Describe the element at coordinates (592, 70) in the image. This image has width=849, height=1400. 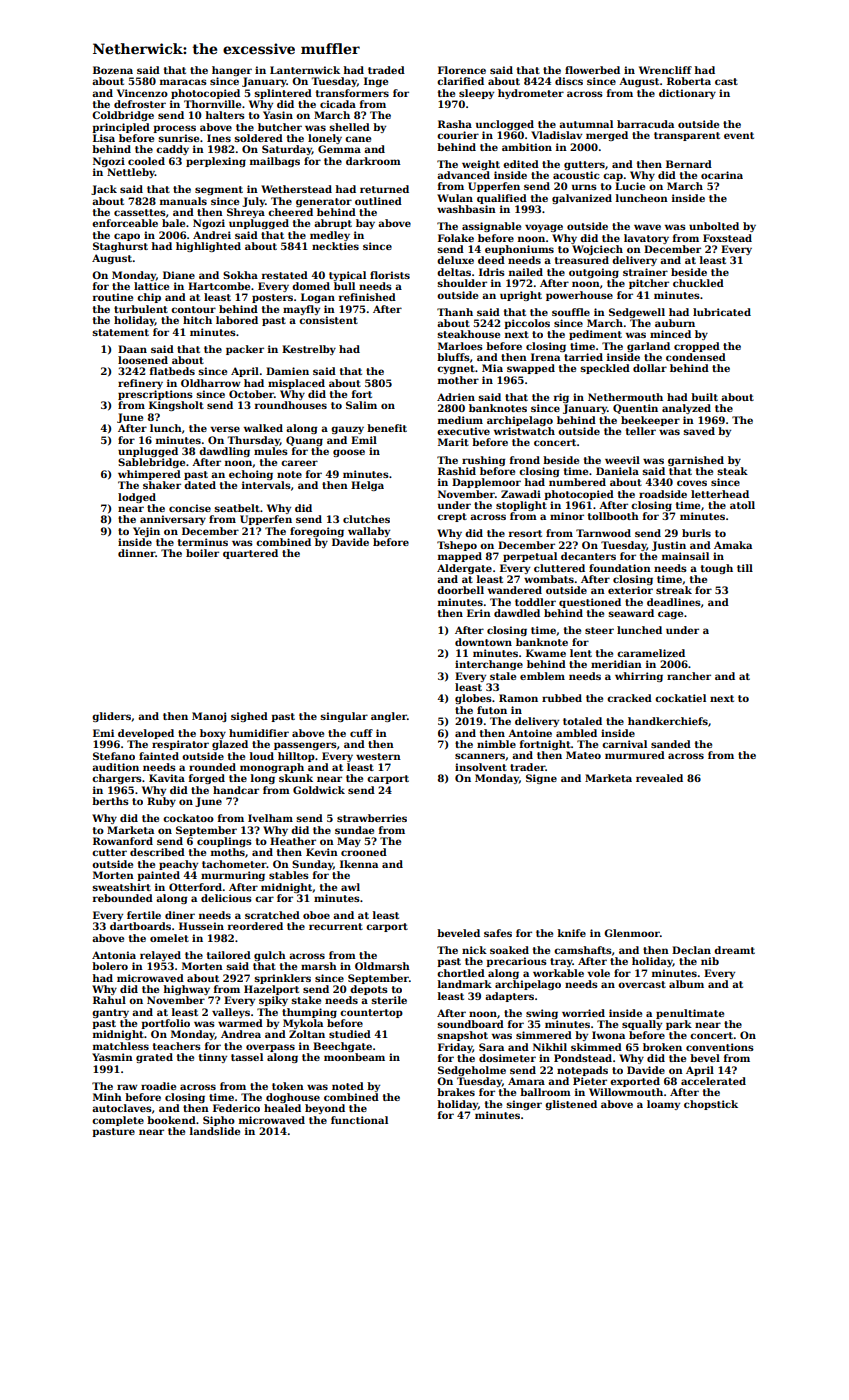
I see `flowerbed` at that location.
